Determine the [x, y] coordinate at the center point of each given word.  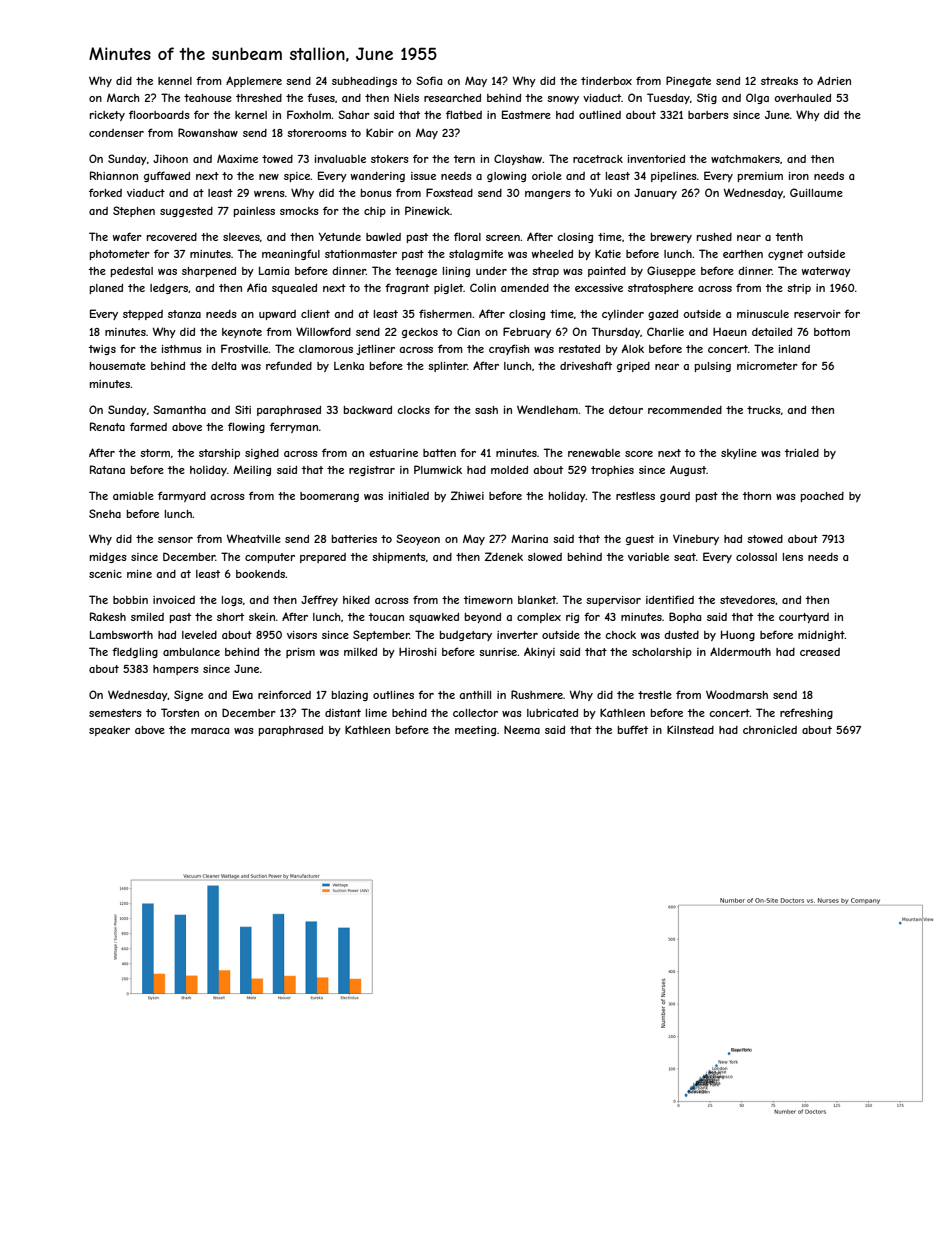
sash [486, 410]
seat [685, 557]
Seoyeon [418, 539]
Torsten [180, 712]
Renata [107, 426]
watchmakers [745, 159]
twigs [102, 350]
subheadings [364, 82]
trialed [802, 453]
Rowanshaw [208, 132]
